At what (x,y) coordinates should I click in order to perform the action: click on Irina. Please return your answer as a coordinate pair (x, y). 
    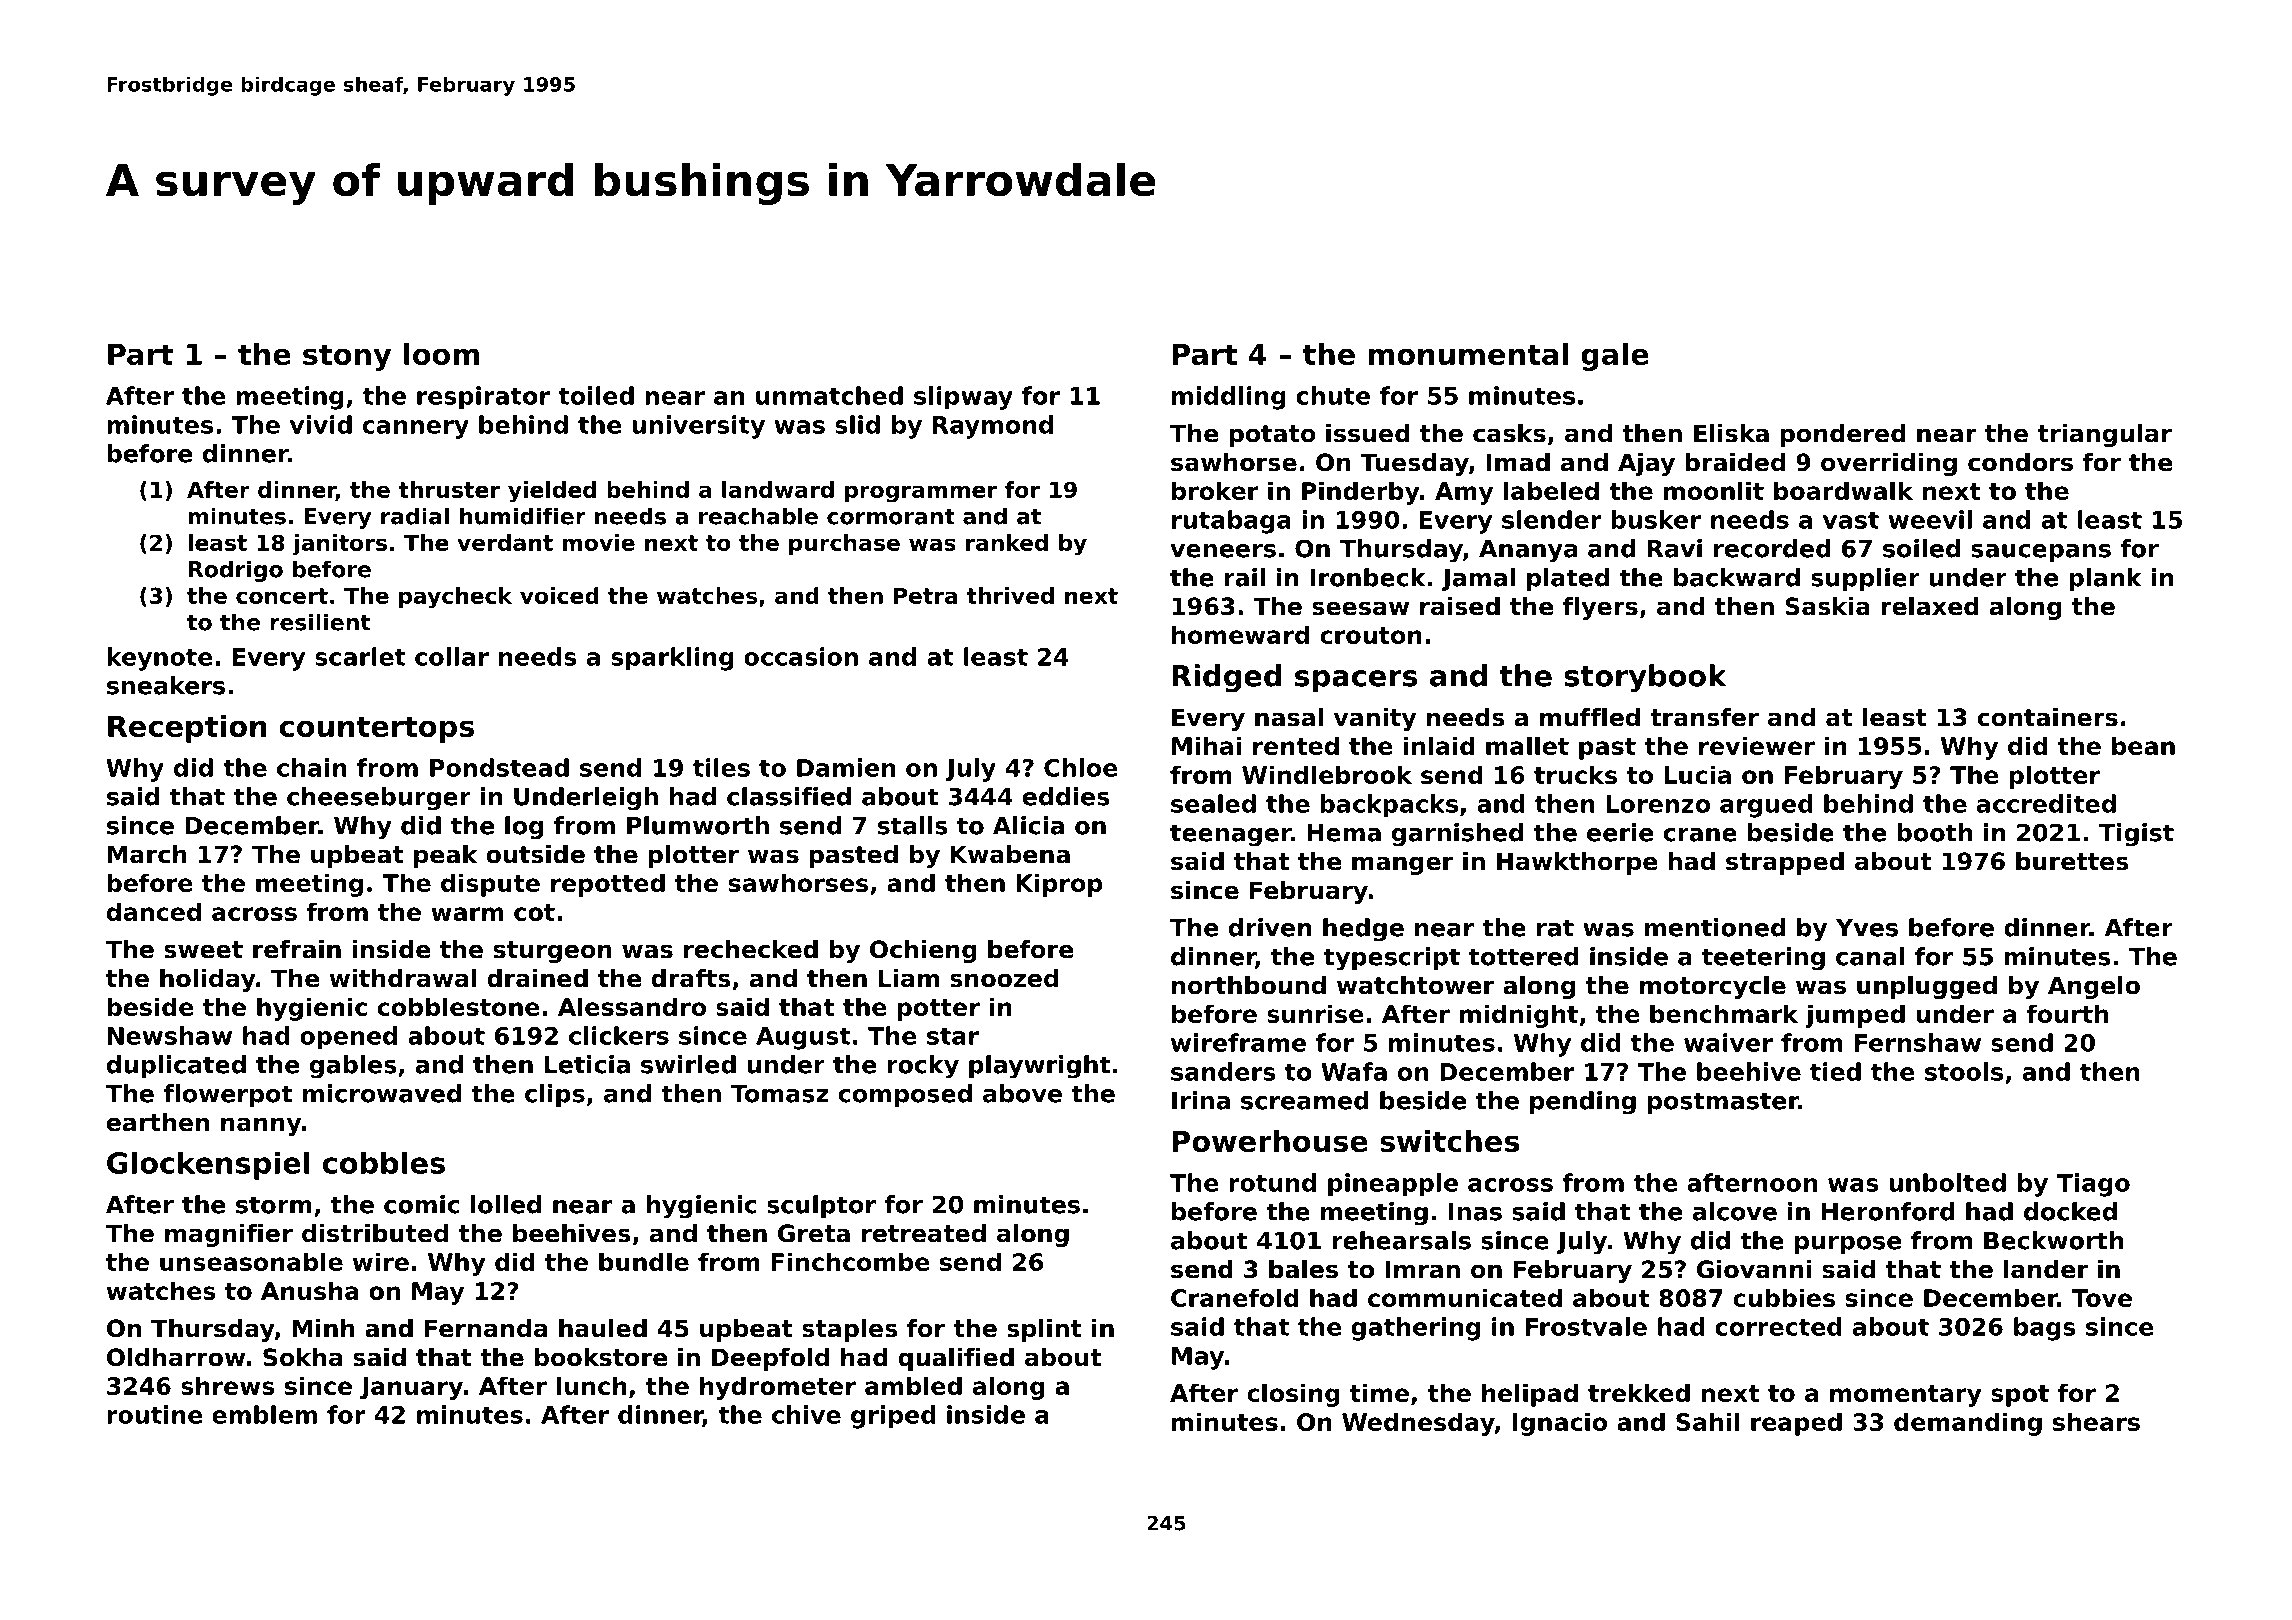
    Looking at the image, I should click on (1201, 1100).
